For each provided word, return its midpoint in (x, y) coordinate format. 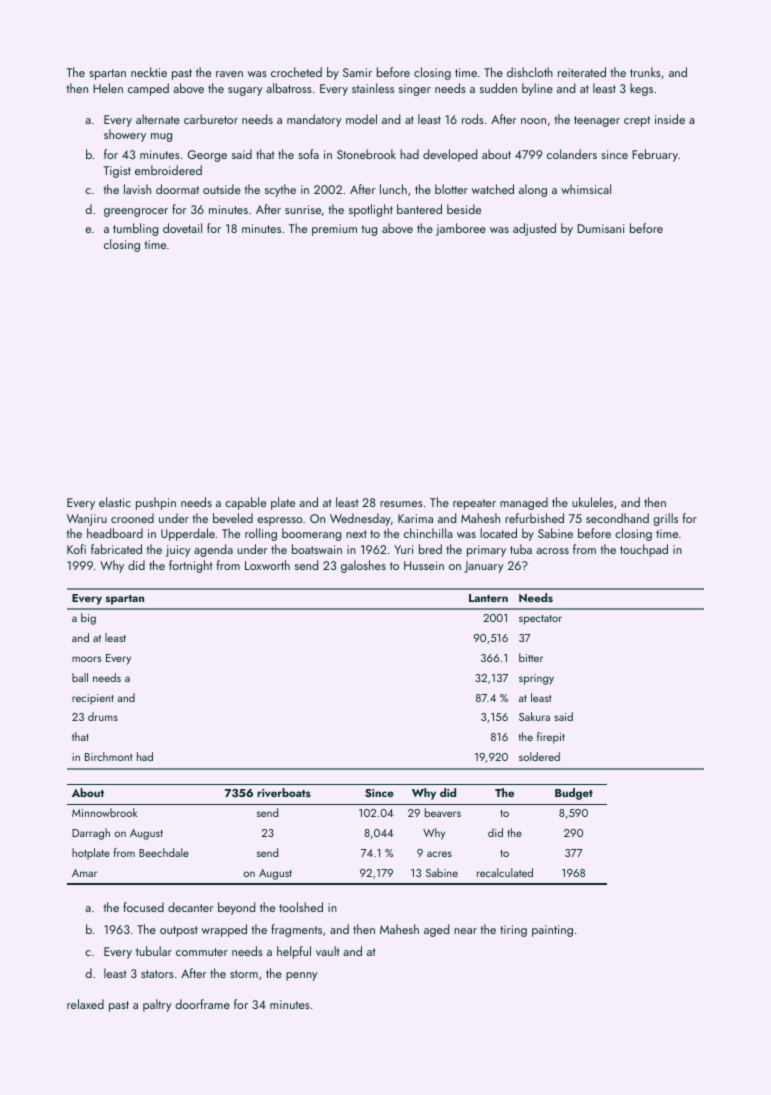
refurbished (534, 518)
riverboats (284, 792)
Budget (574, 794)
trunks (645, 72)
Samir (357, 72)
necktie (149, 72)
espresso (280, 521)
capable (245, 503)
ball (80, 677)
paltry (157, 1005)
